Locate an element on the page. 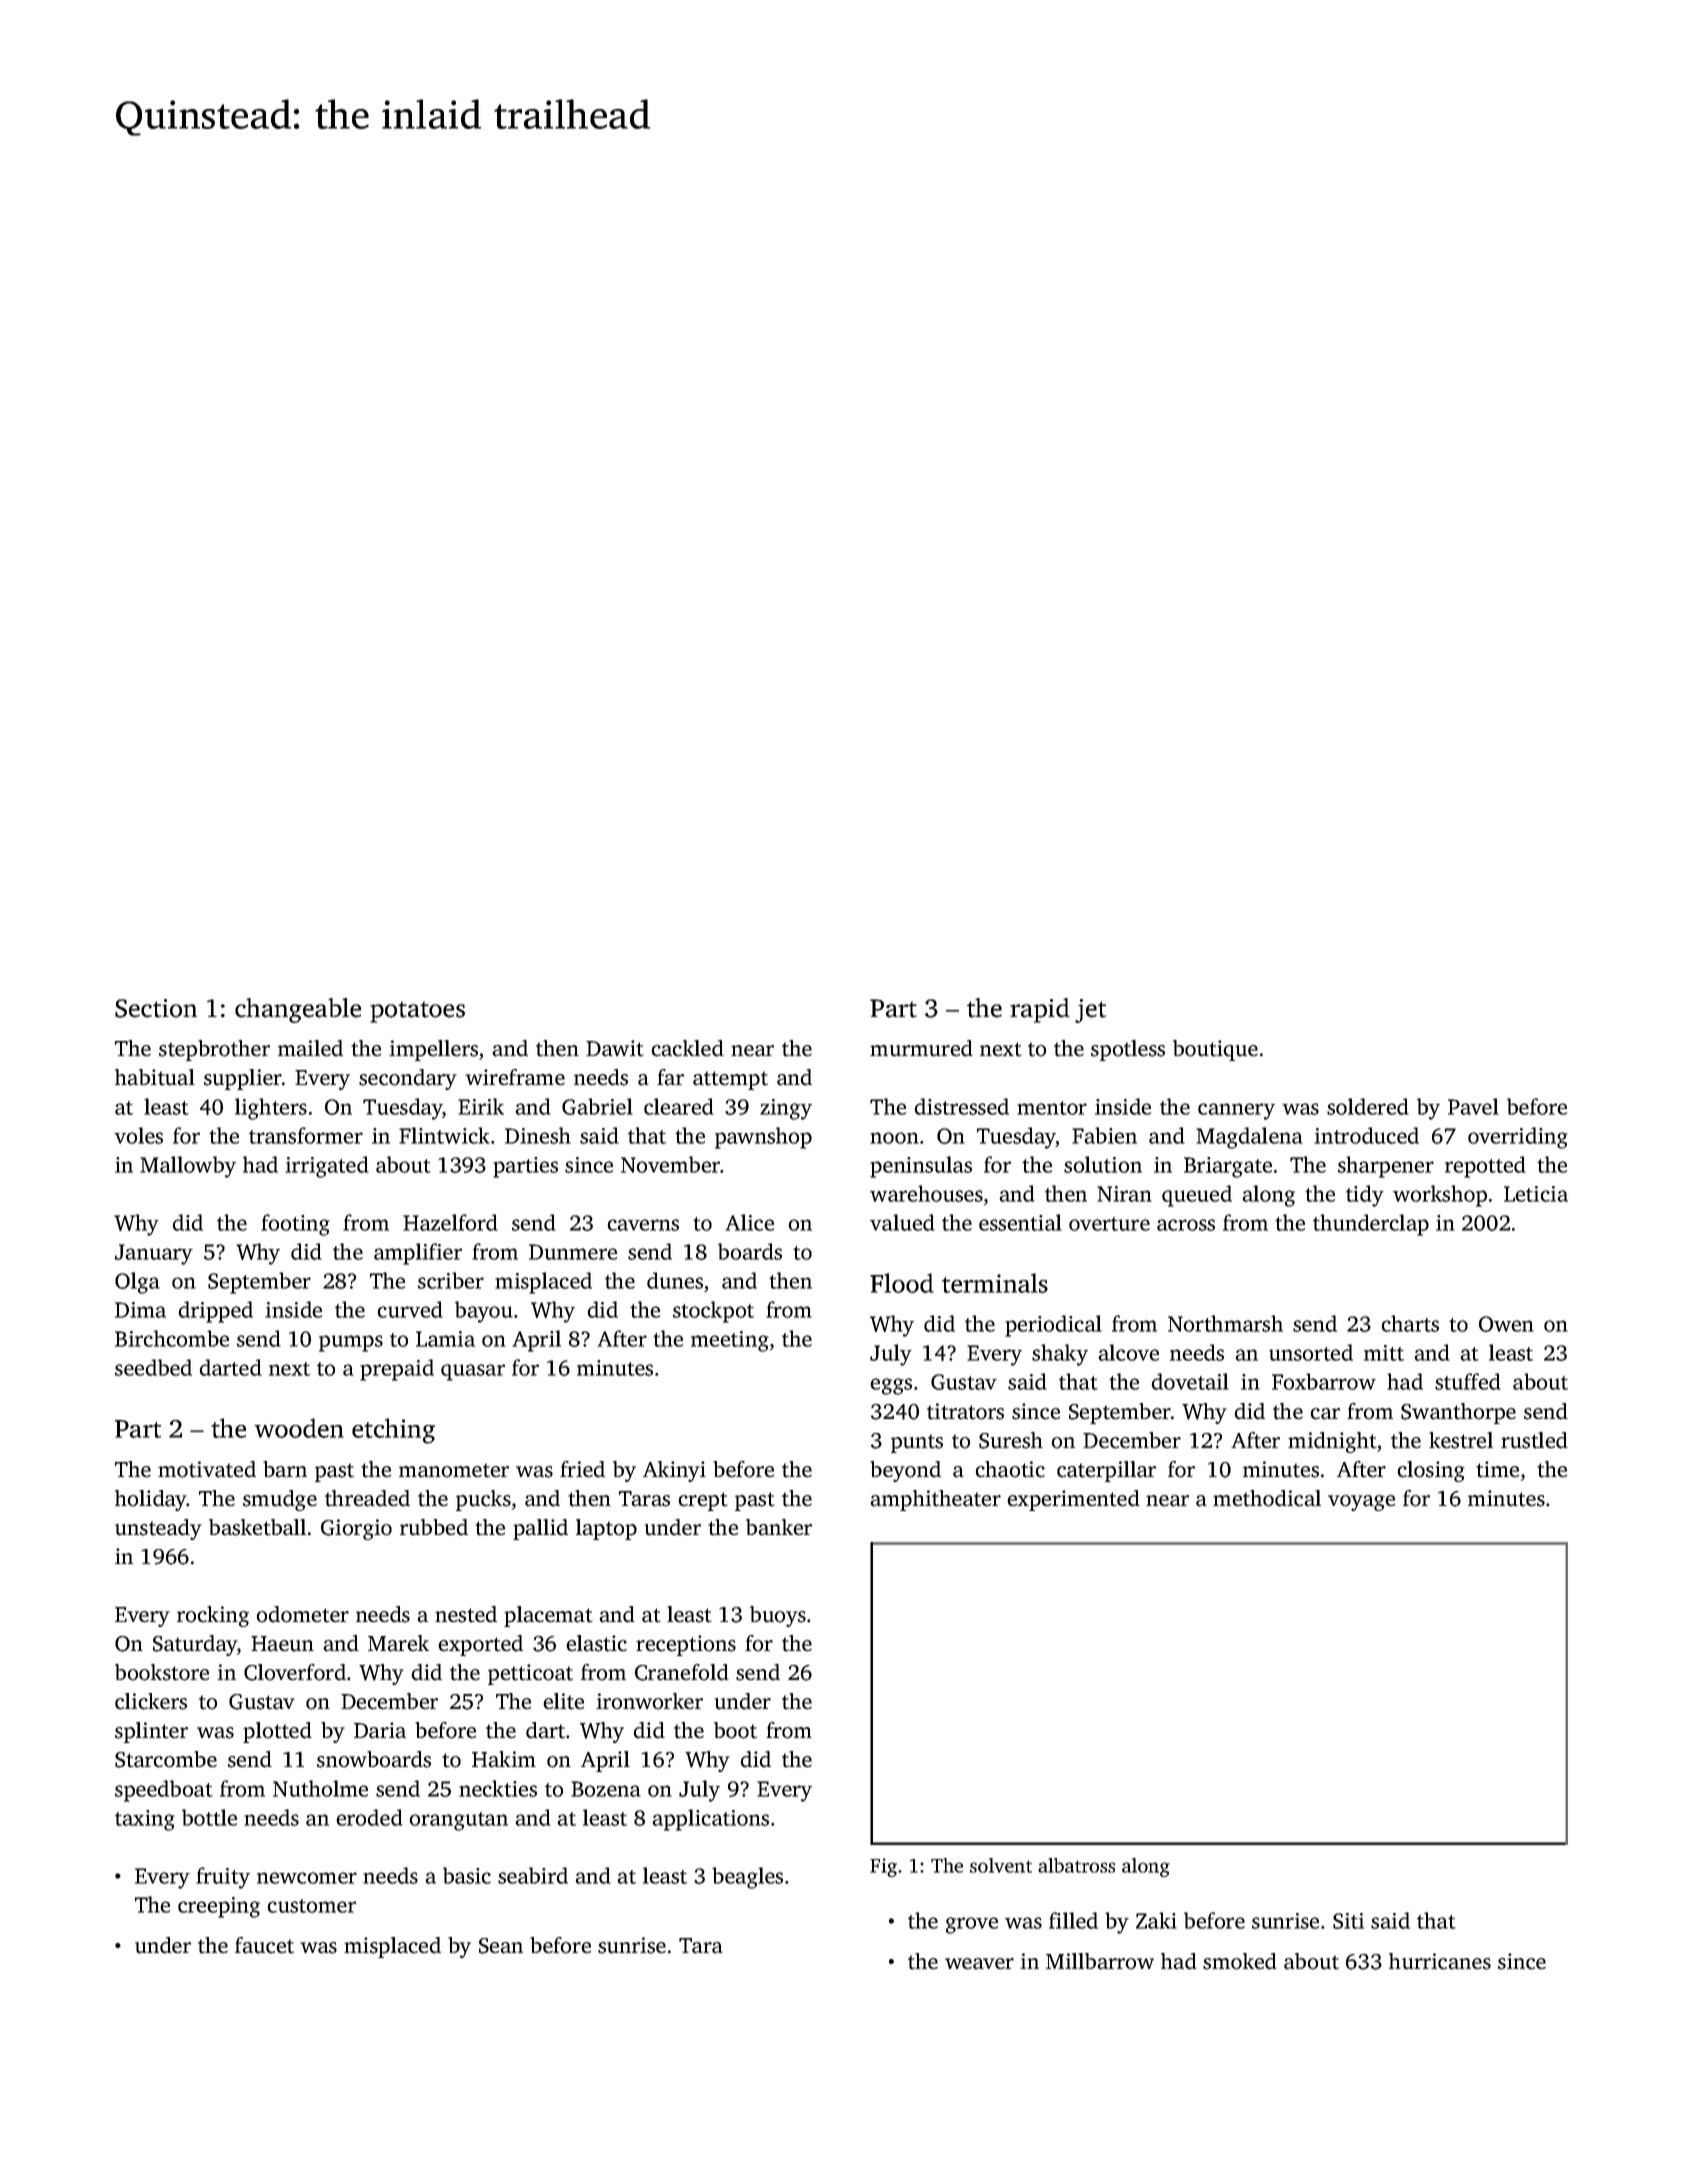 The image size is (1683, 2178). punts is located at coordinates (917, 1443).
